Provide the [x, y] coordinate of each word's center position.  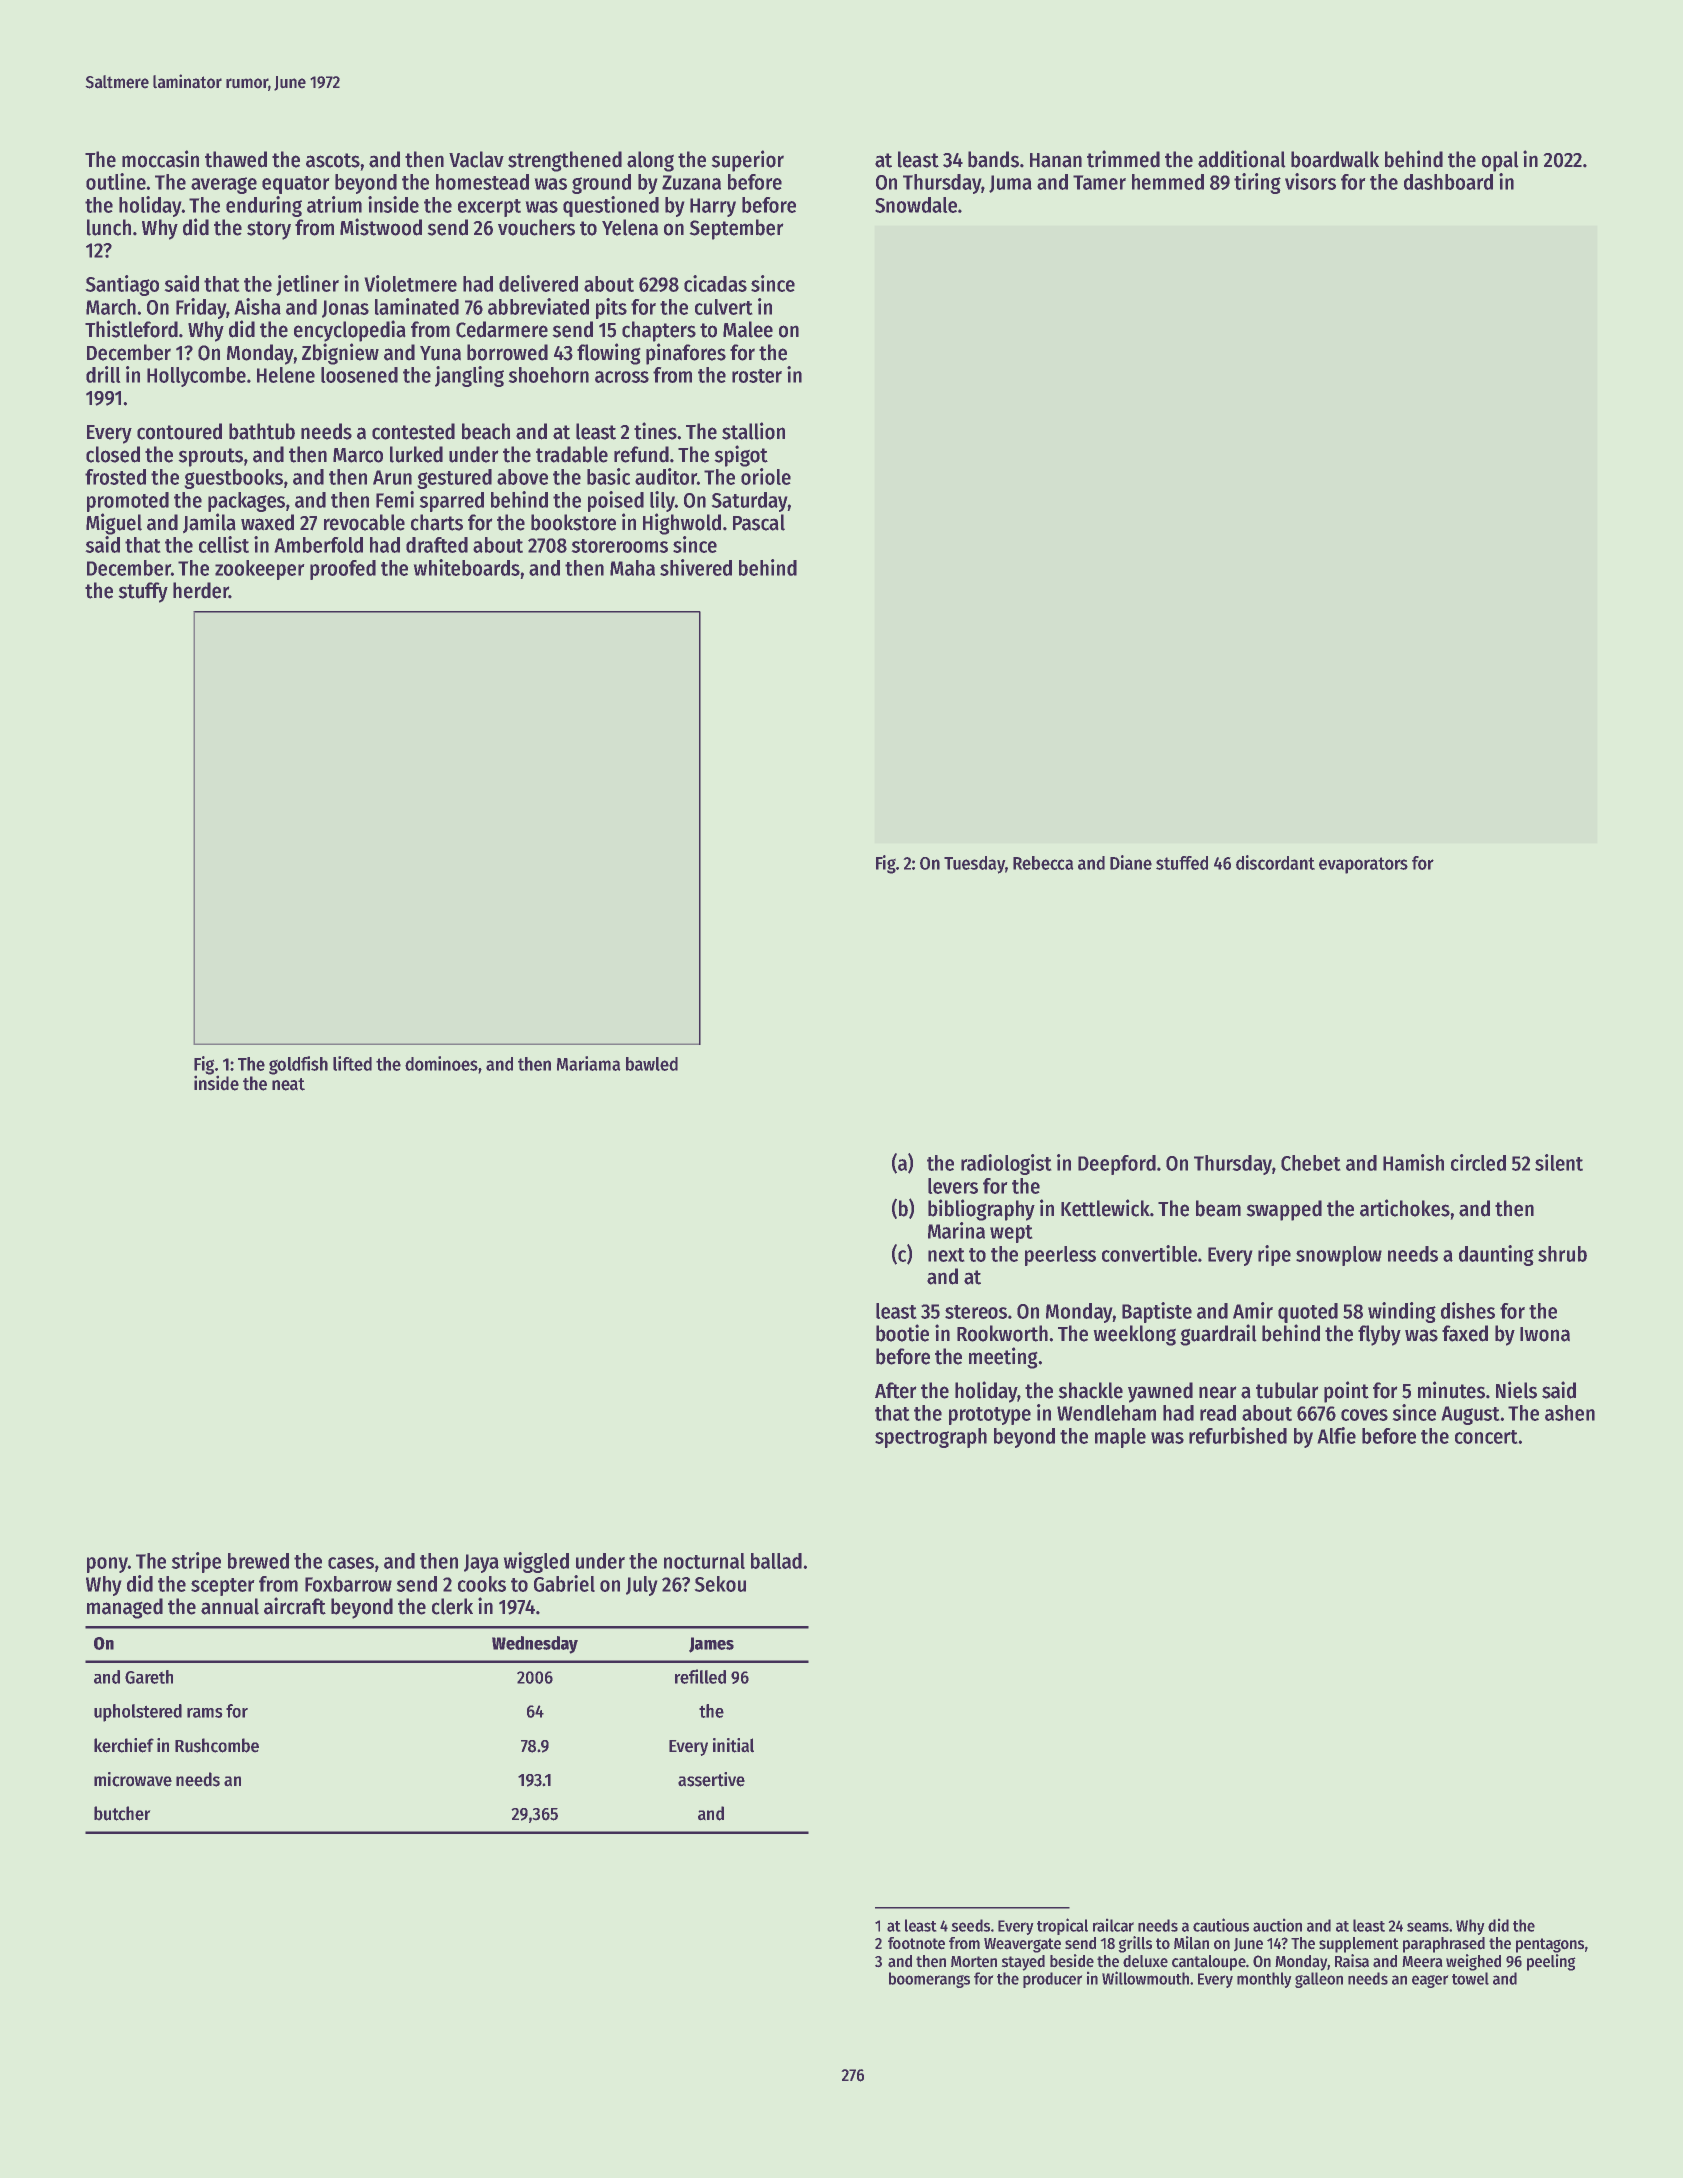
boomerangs [929, 1980]
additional [1241, 159]
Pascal [759, 522]
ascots [333, 160]
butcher [122, 1813]
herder [201, 590]
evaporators [1363, 865]
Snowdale [916, 205]
